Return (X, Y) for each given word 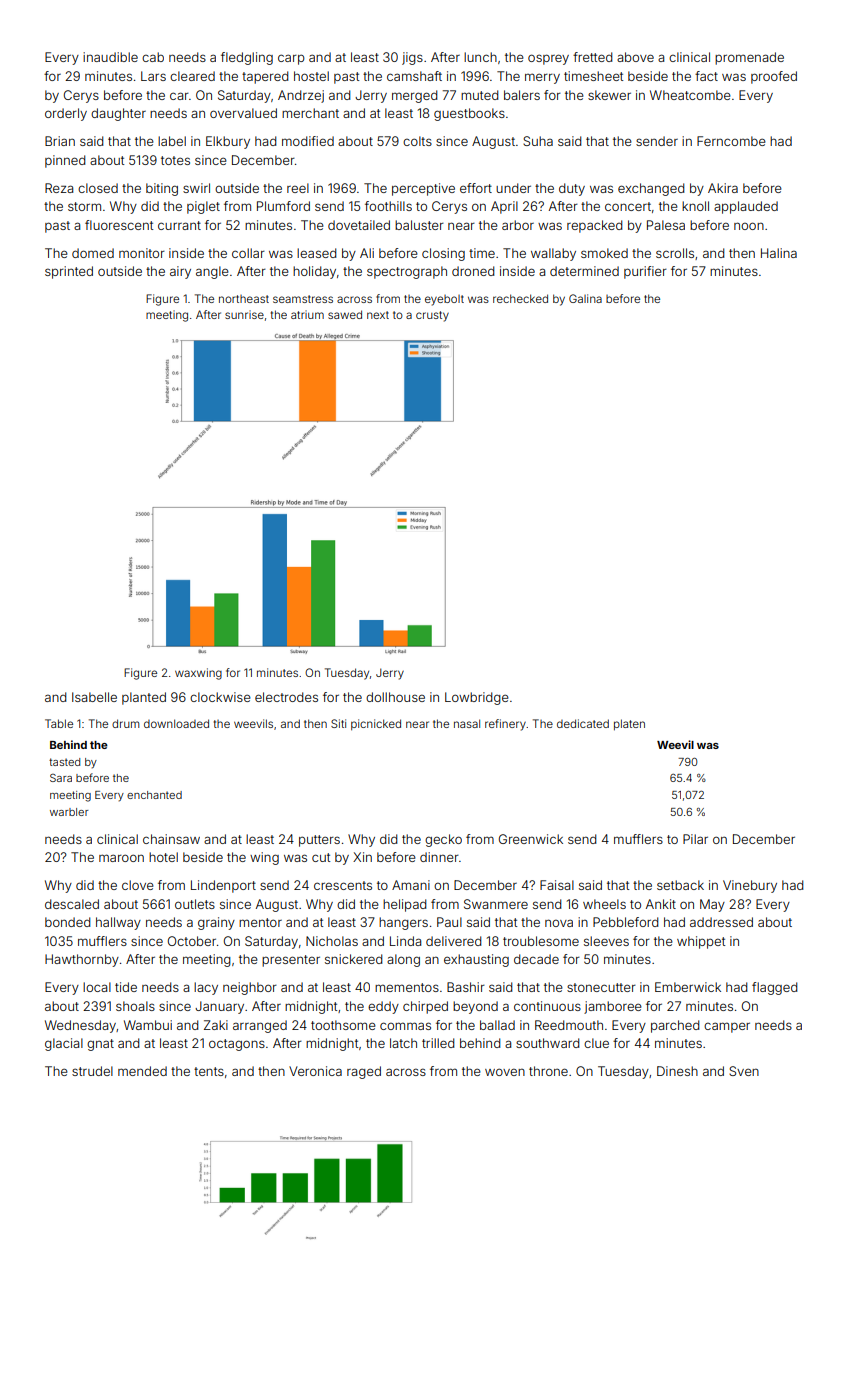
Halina (779, 253)
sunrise (244, 314)
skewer (609, 95)
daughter (118, 114)
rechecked (520, 298)
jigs (412, 58)
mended (142, 1071)
